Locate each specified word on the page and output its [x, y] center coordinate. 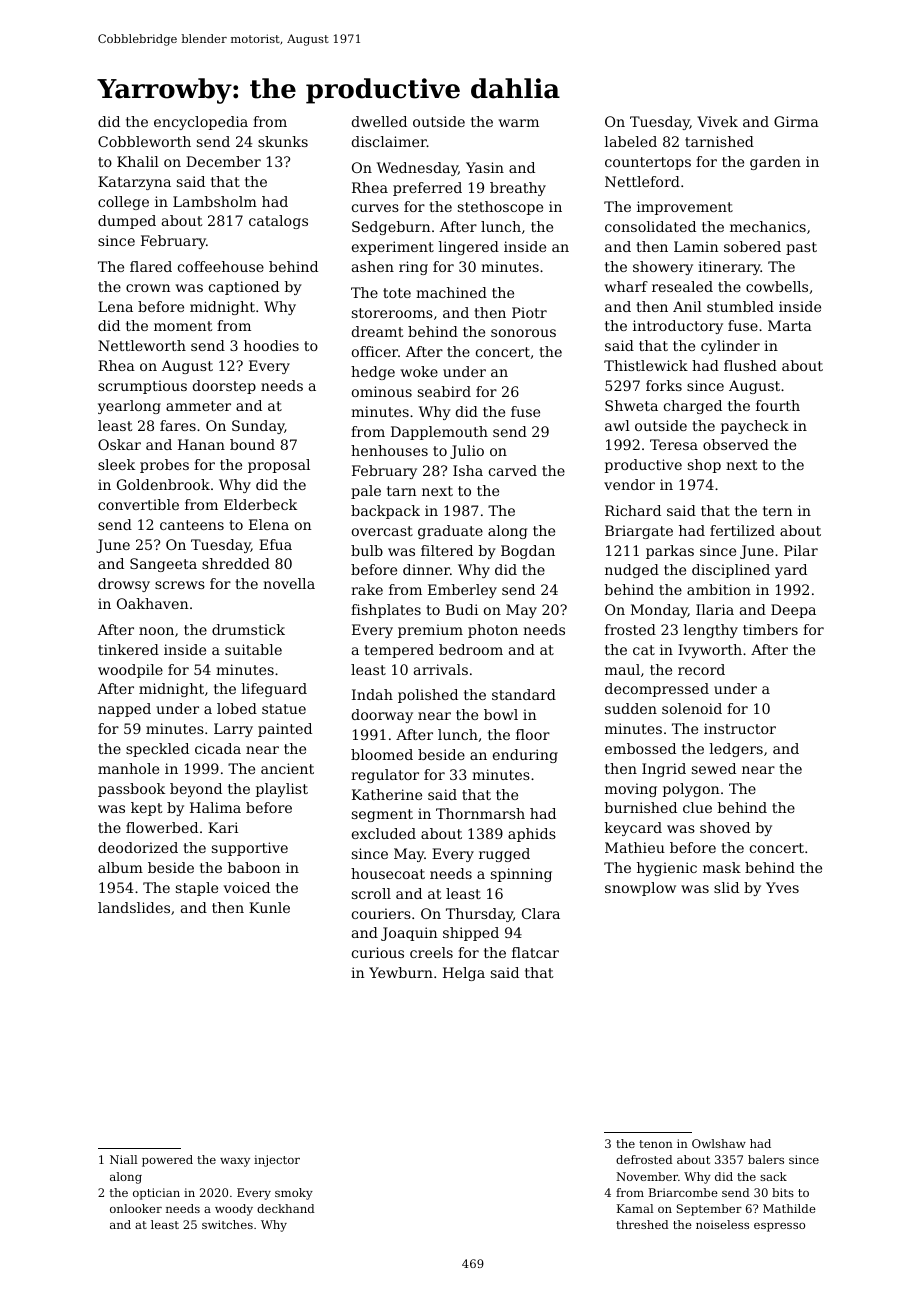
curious [378, 952]
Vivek [717, 121]
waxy [235, 1162]
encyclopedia [201, 123]
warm [519, 123]
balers [766, 1159]
